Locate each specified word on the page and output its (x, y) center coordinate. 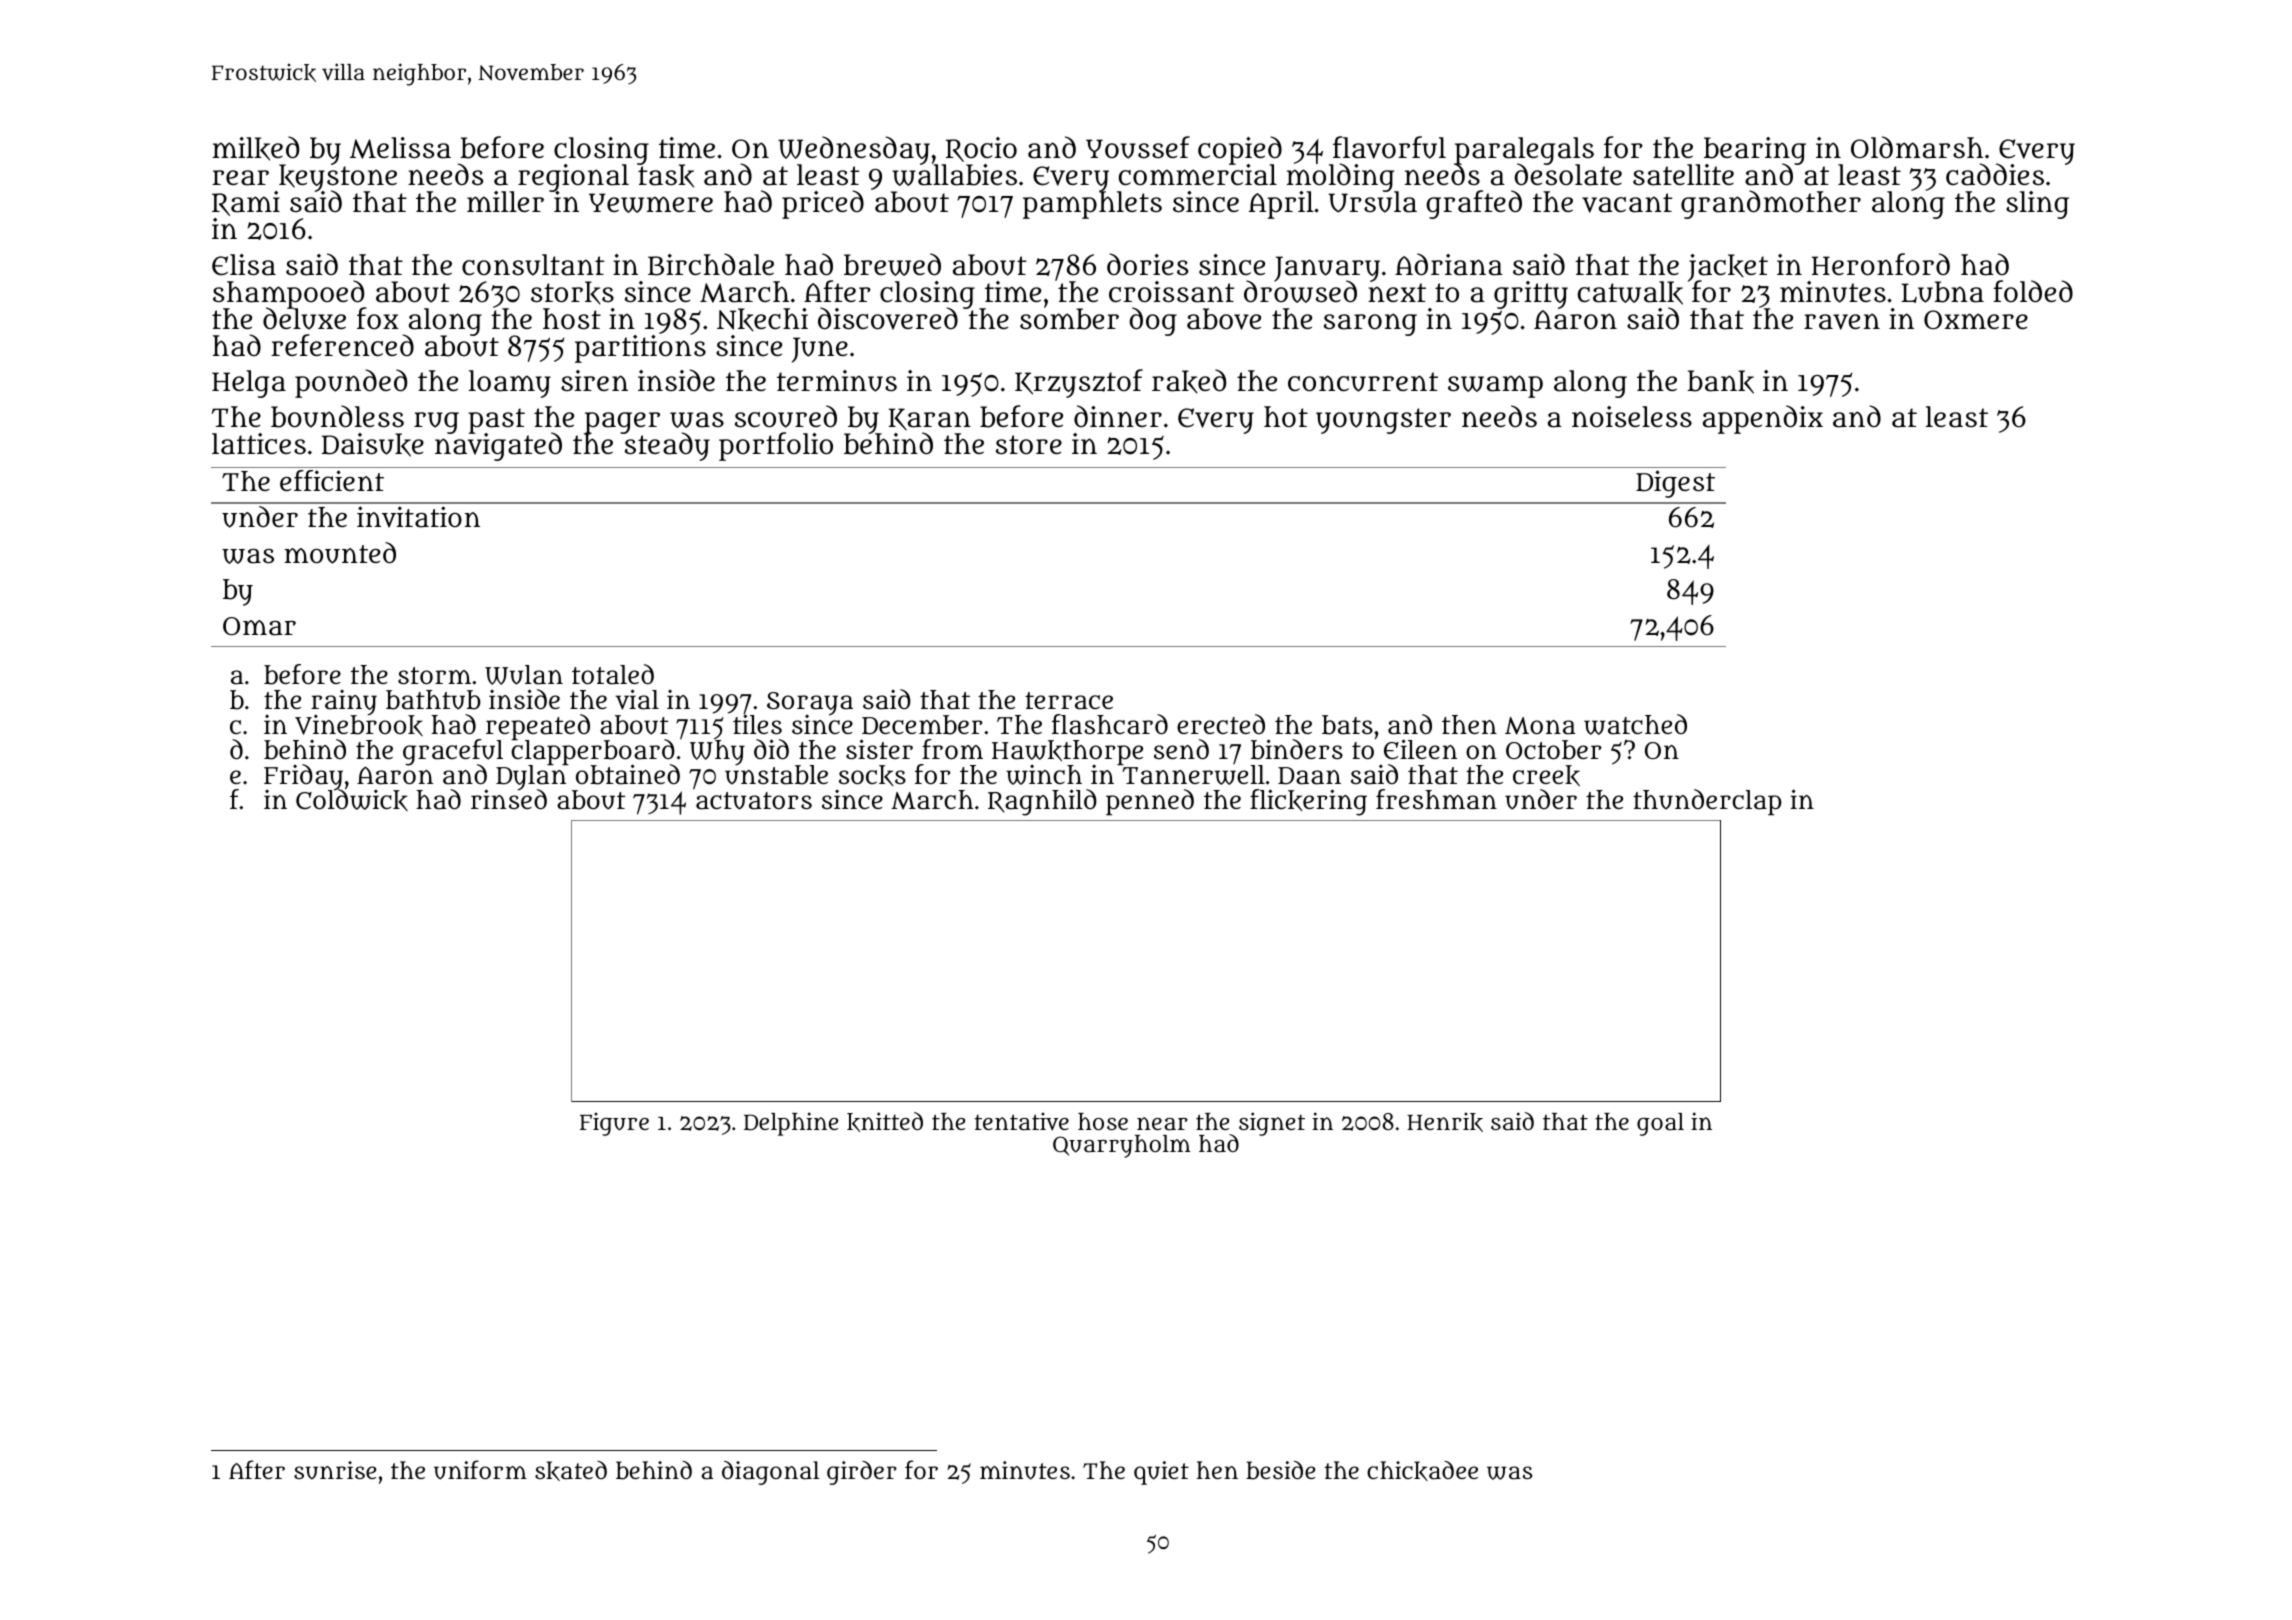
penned (1150, 802)
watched (1635, 724)
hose (1103, 1121)
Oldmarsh (1917, 147)
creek (1546, 775)
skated (571, 1471)
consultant (533, 265)
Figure (614, 1124)
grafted (1474, 204)
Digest (1675, 484)
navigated (498, 447)
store (1029, 445)
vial (637, 699)
